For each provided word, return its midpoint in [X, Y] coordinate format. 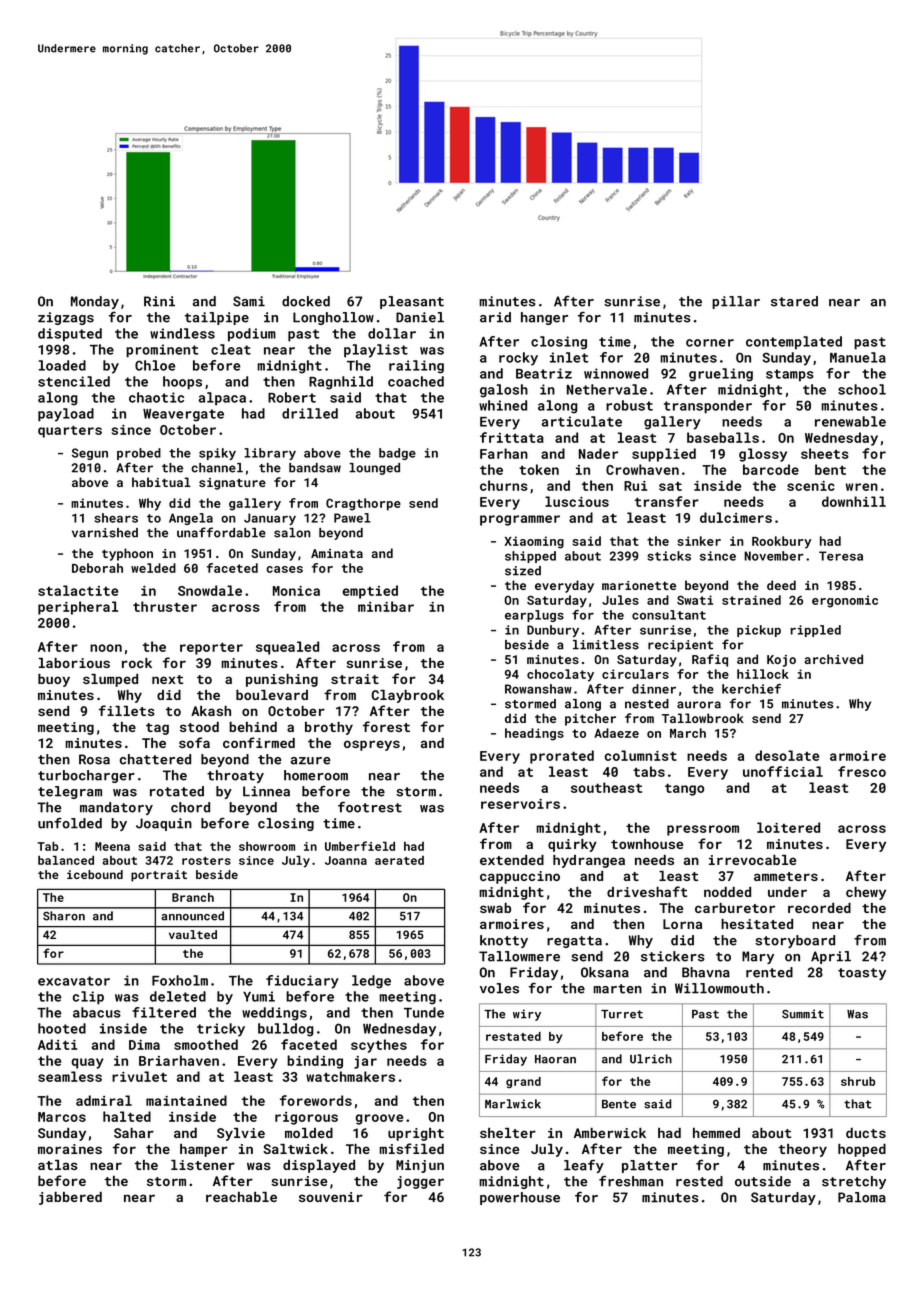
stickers [673, 956]
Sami [249, 301]
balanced [66, 860]
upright [416, 1134]
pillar [736, 302]
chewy [866, 893]
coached [416, 381]
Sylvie [241, 1134]
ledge [371, 982]
